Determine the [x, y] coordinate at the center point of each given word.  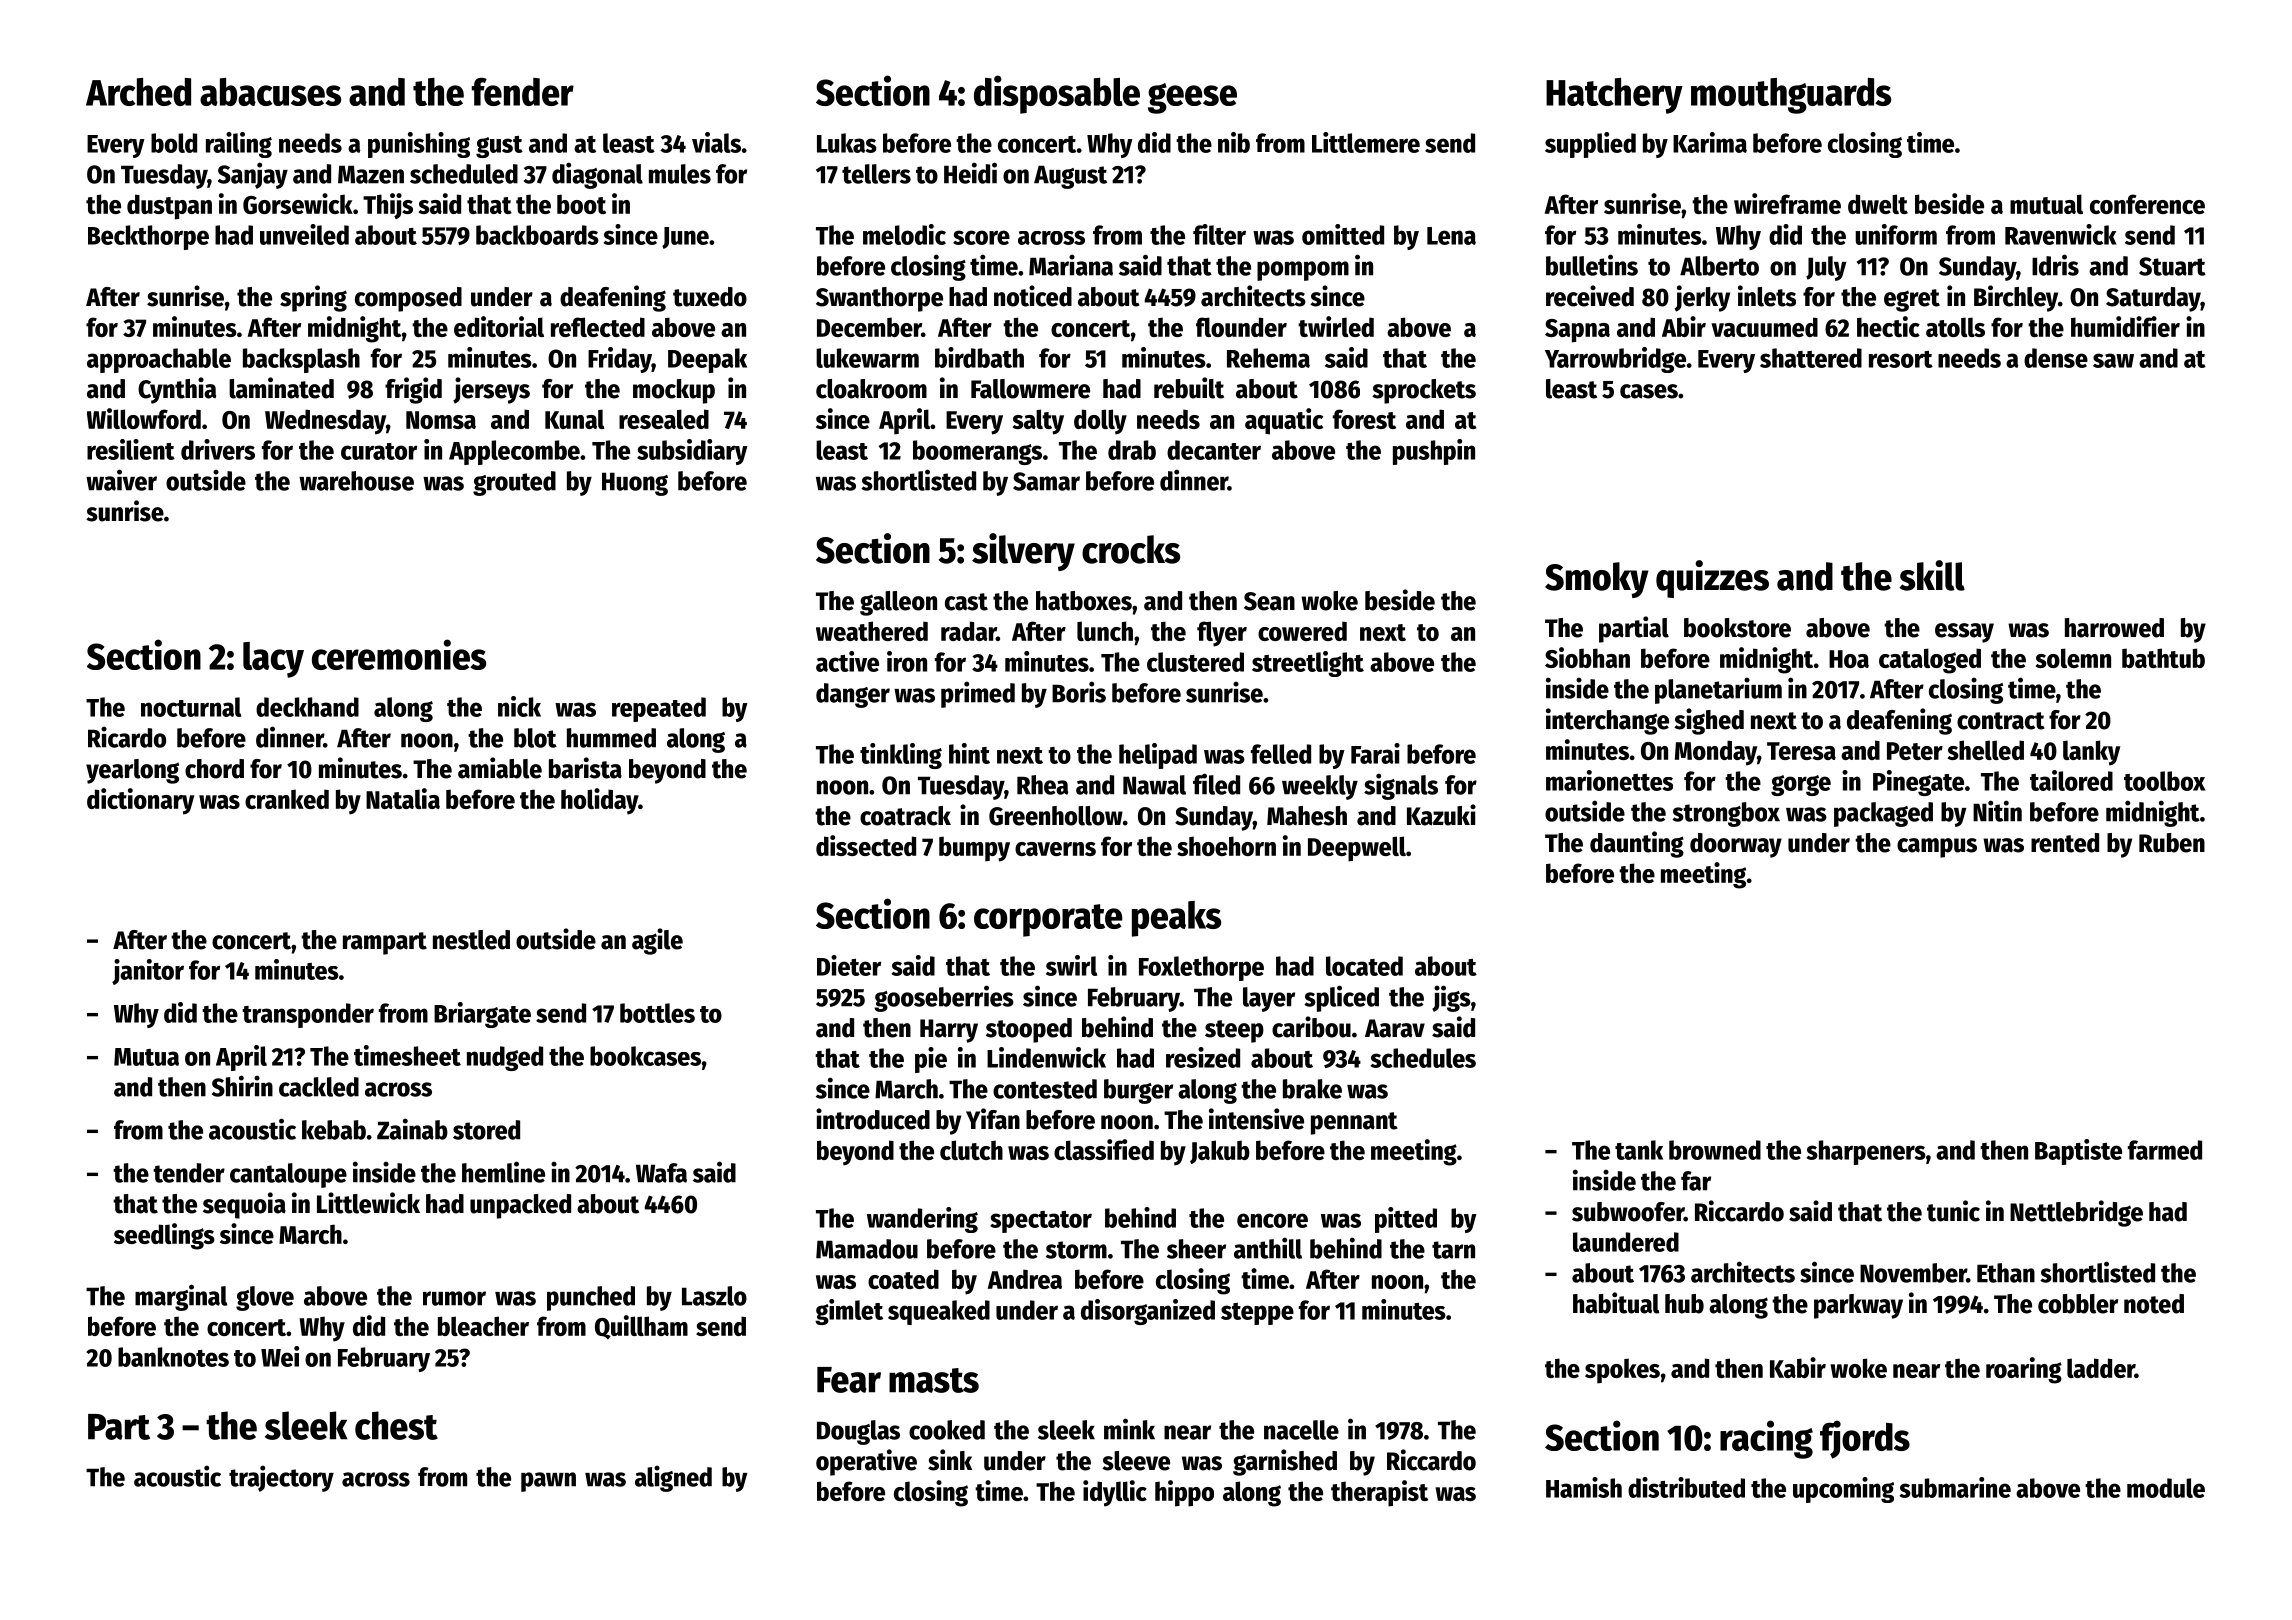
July [1826, 268]
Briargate [482, 1015]
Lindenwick [1046, 1057]
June [685, 238]
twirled [1336, 326]
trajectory [281, 1478]
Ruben [2172, 843]
